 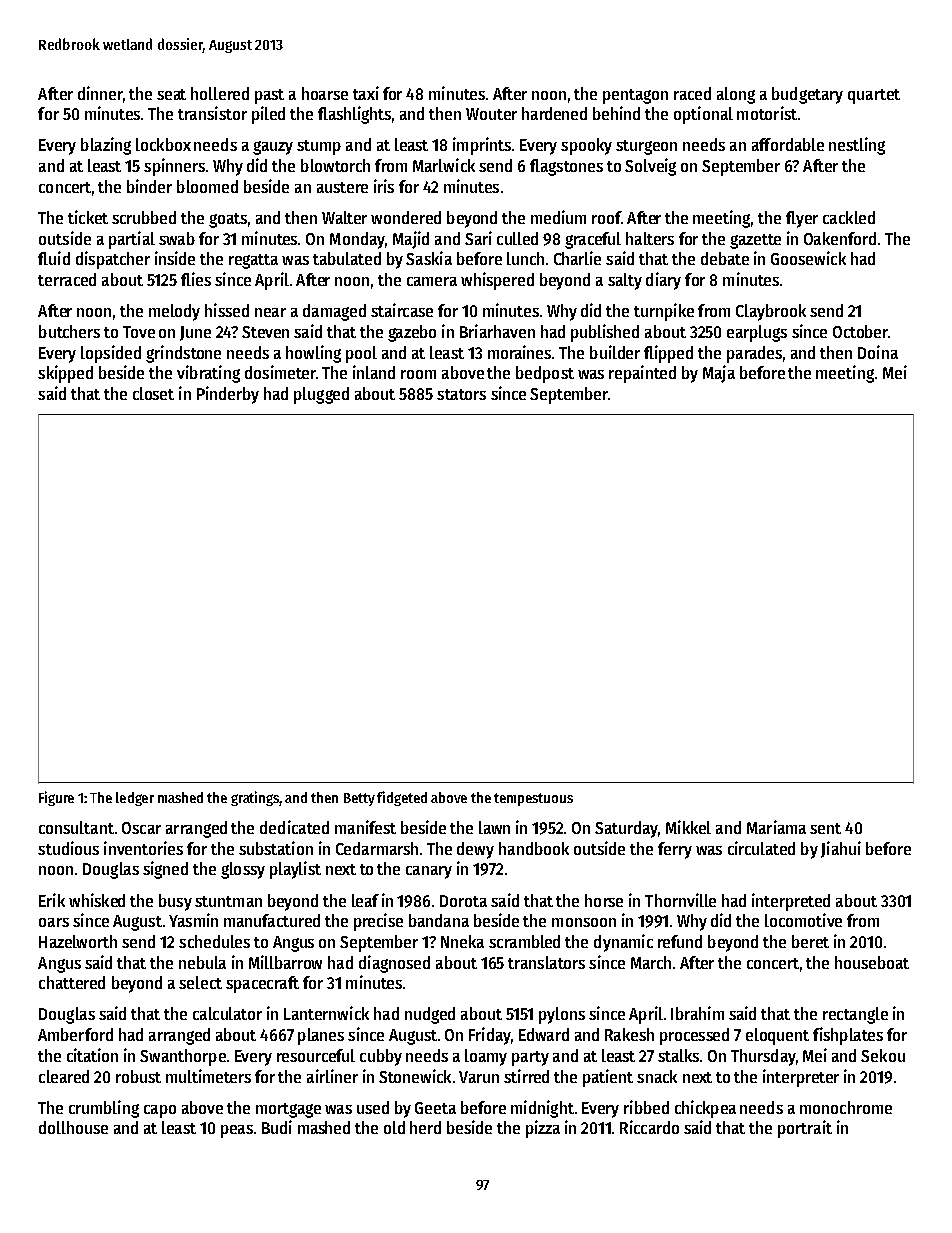 I want to click on sent, so click(x=825, y=828).
